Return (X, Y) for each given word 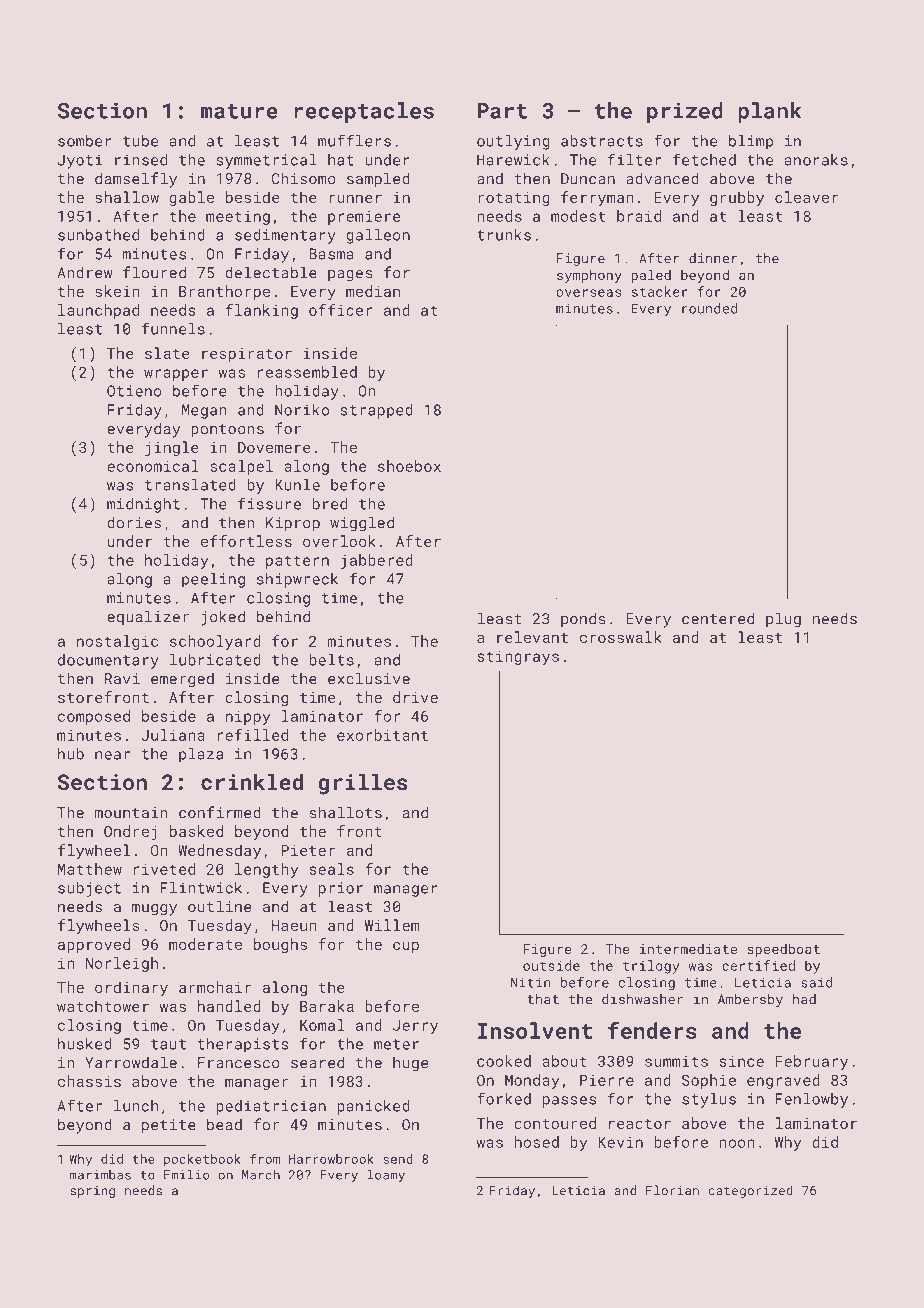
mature (239, 111)
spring (92, 1192)
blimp (751, 142)
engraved (783, 1081)
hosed (537, 1142)
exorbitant (382, 735)
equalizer (148, 618)
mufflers (354, 140)
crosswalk (621, 637)
